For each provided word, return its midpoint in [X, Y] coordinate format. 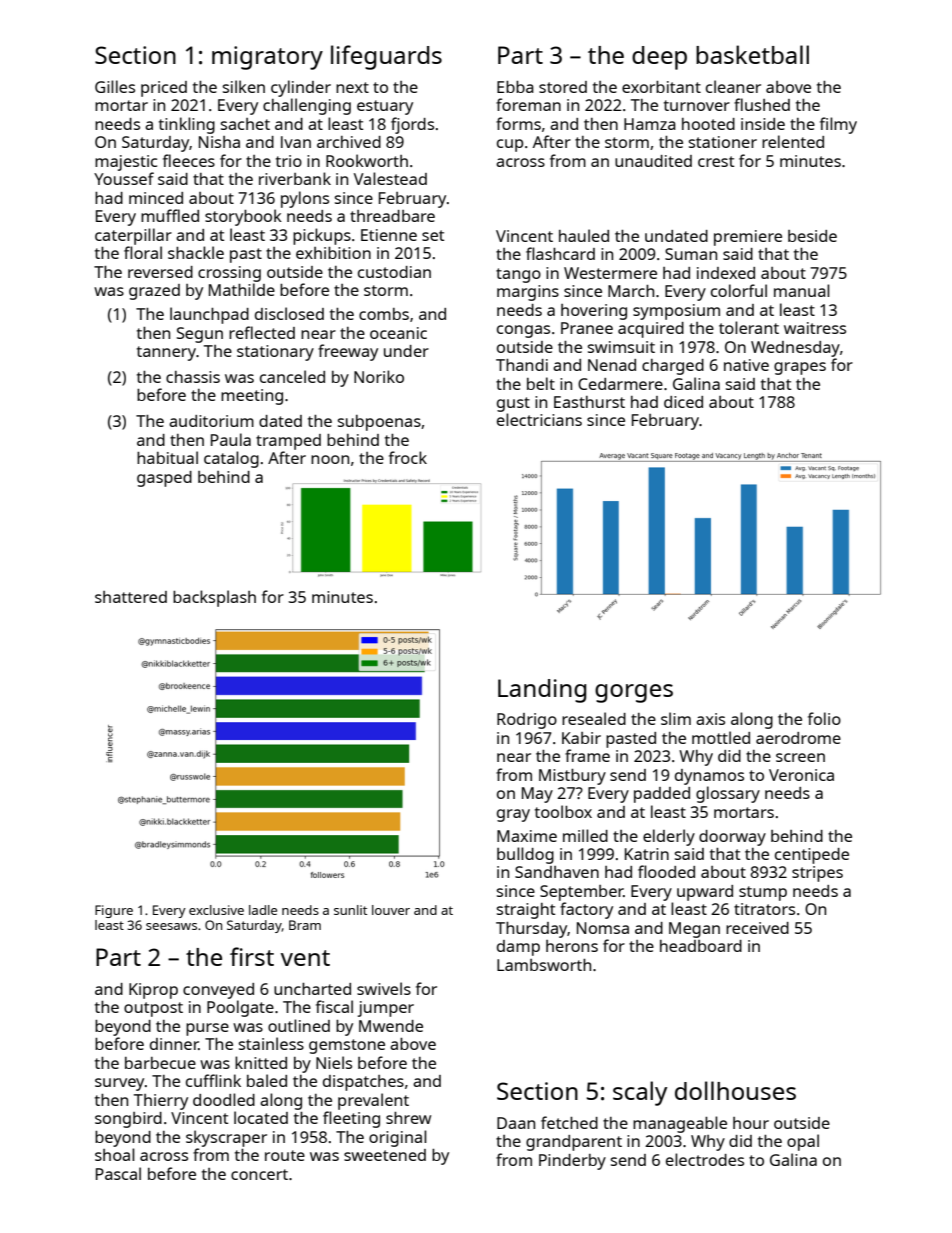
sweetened [385, 1155]
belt [541, 383]
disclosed [289, 313]
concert [259, 1174]
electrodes [705, 1159]
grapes [800, 368]
